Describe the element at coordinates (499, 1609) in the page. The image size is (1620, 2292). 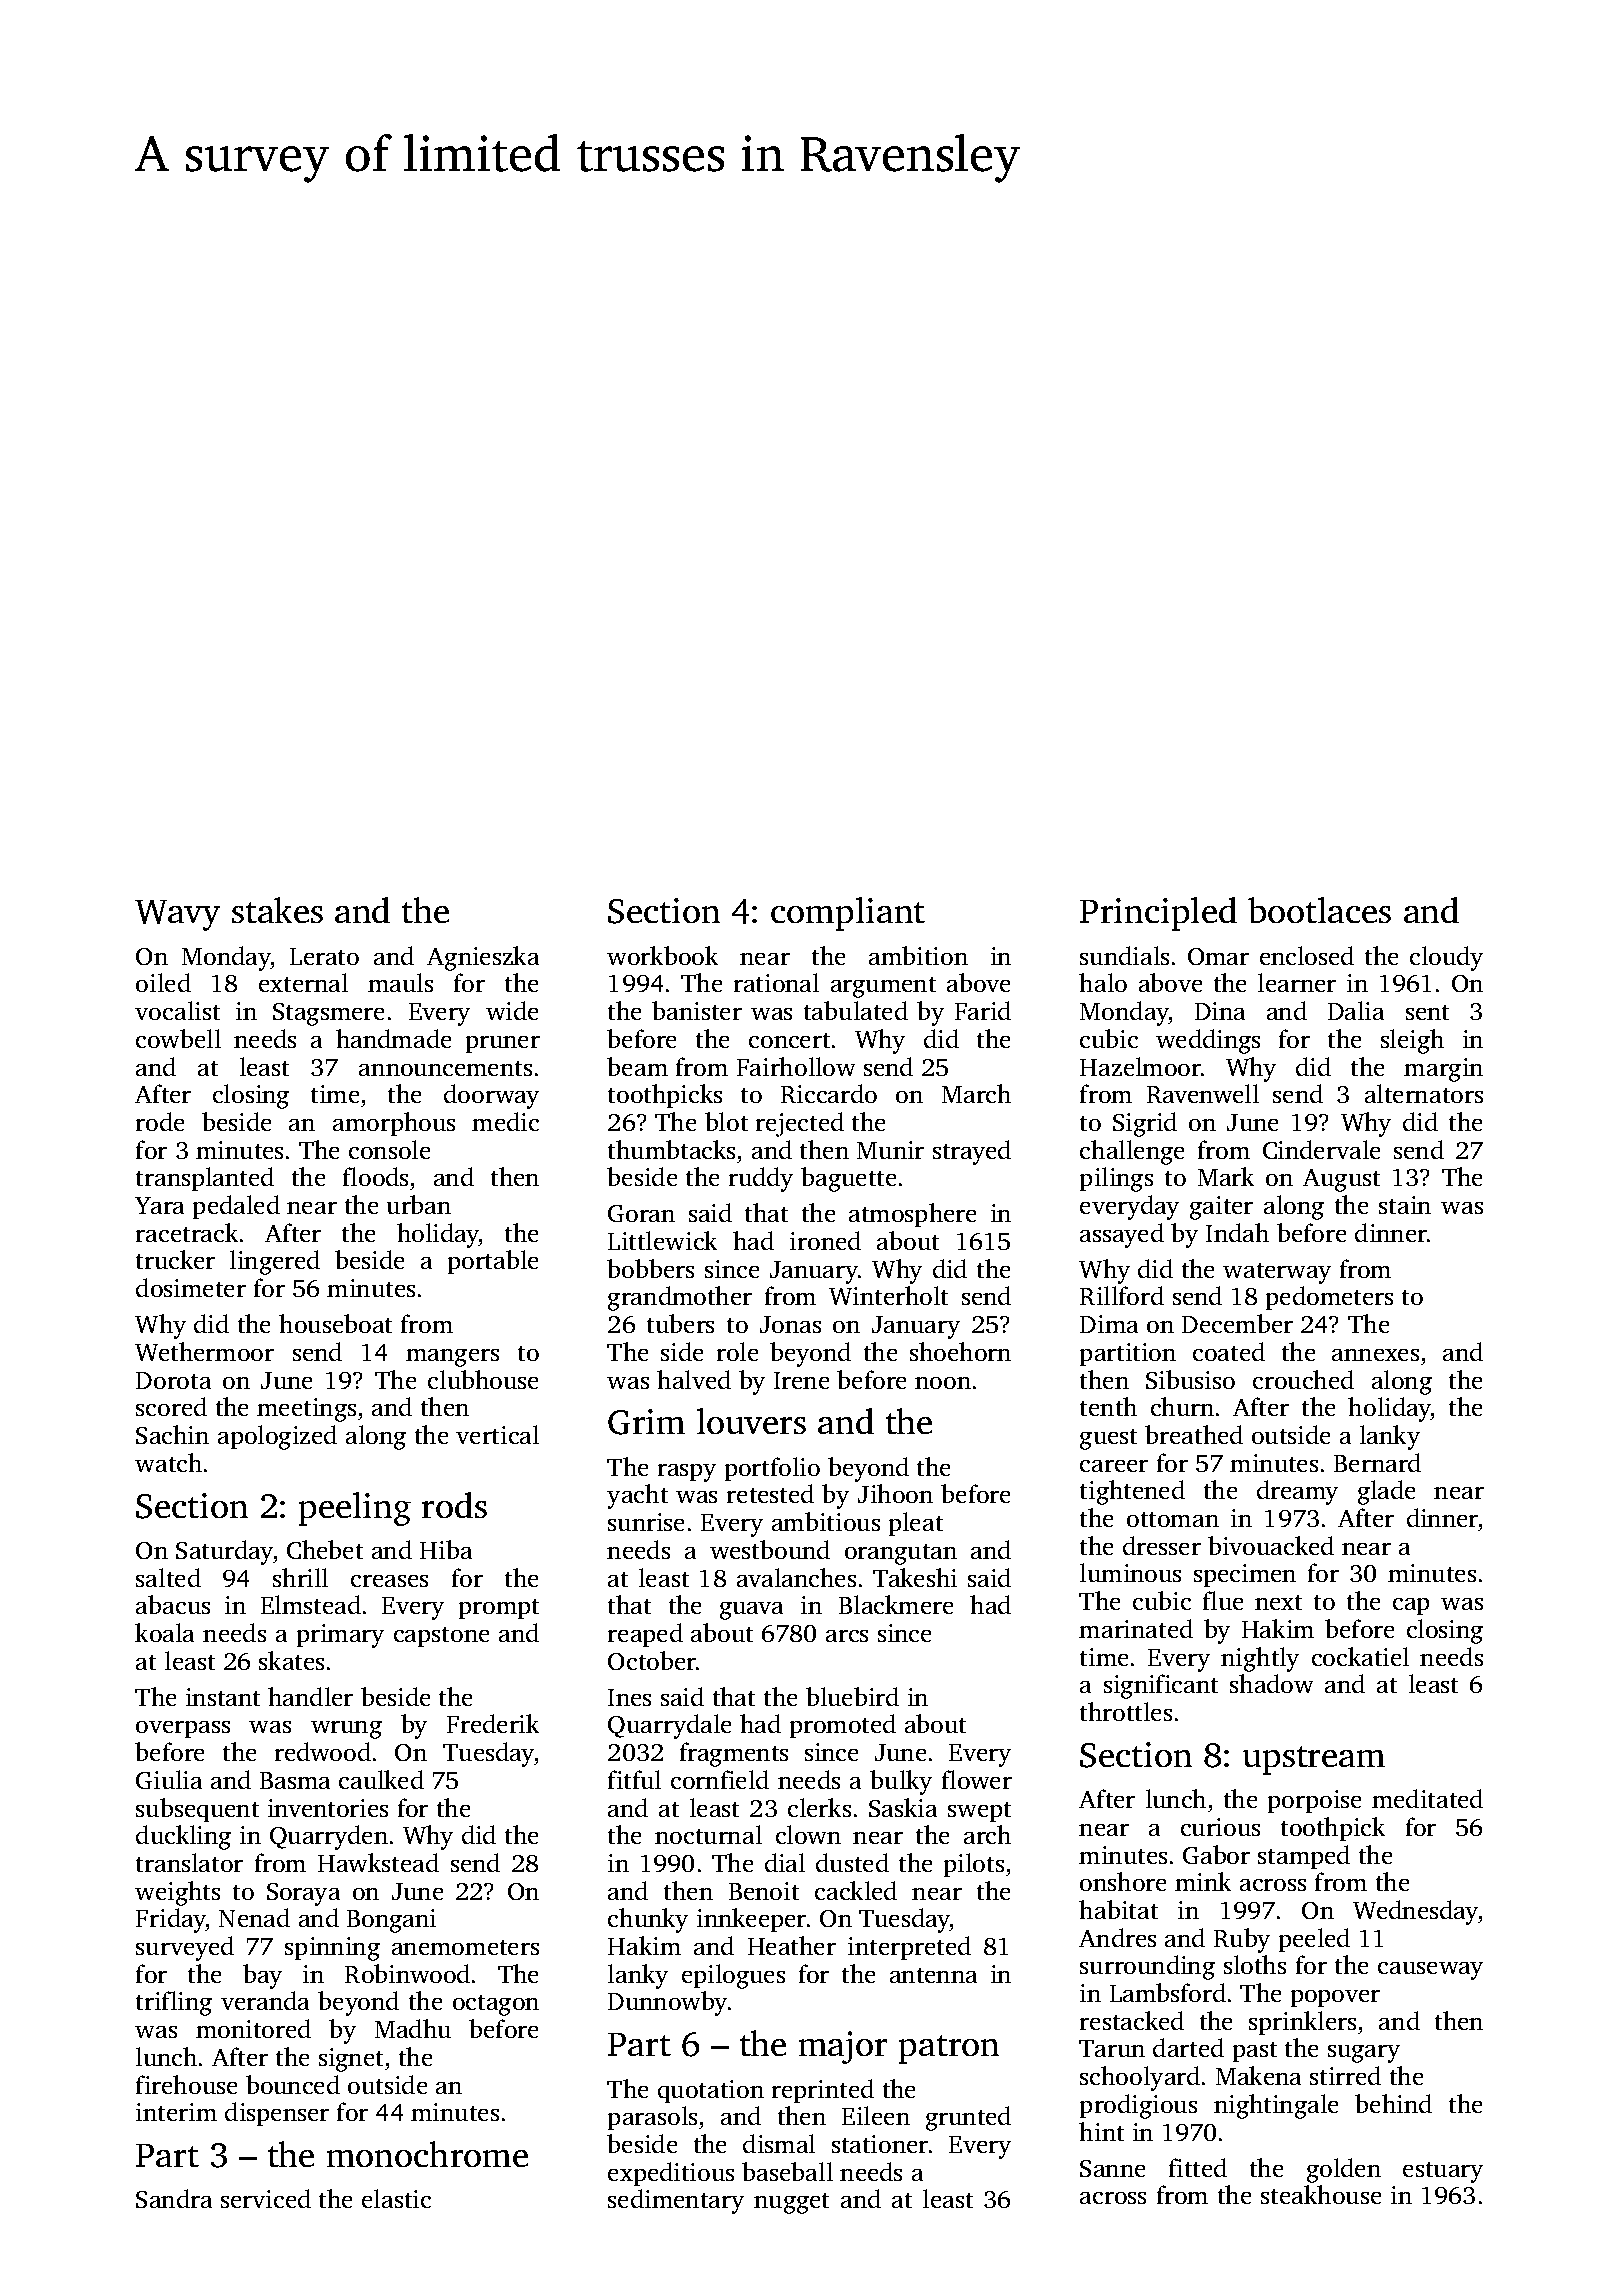
I see `prompt` at that location.
